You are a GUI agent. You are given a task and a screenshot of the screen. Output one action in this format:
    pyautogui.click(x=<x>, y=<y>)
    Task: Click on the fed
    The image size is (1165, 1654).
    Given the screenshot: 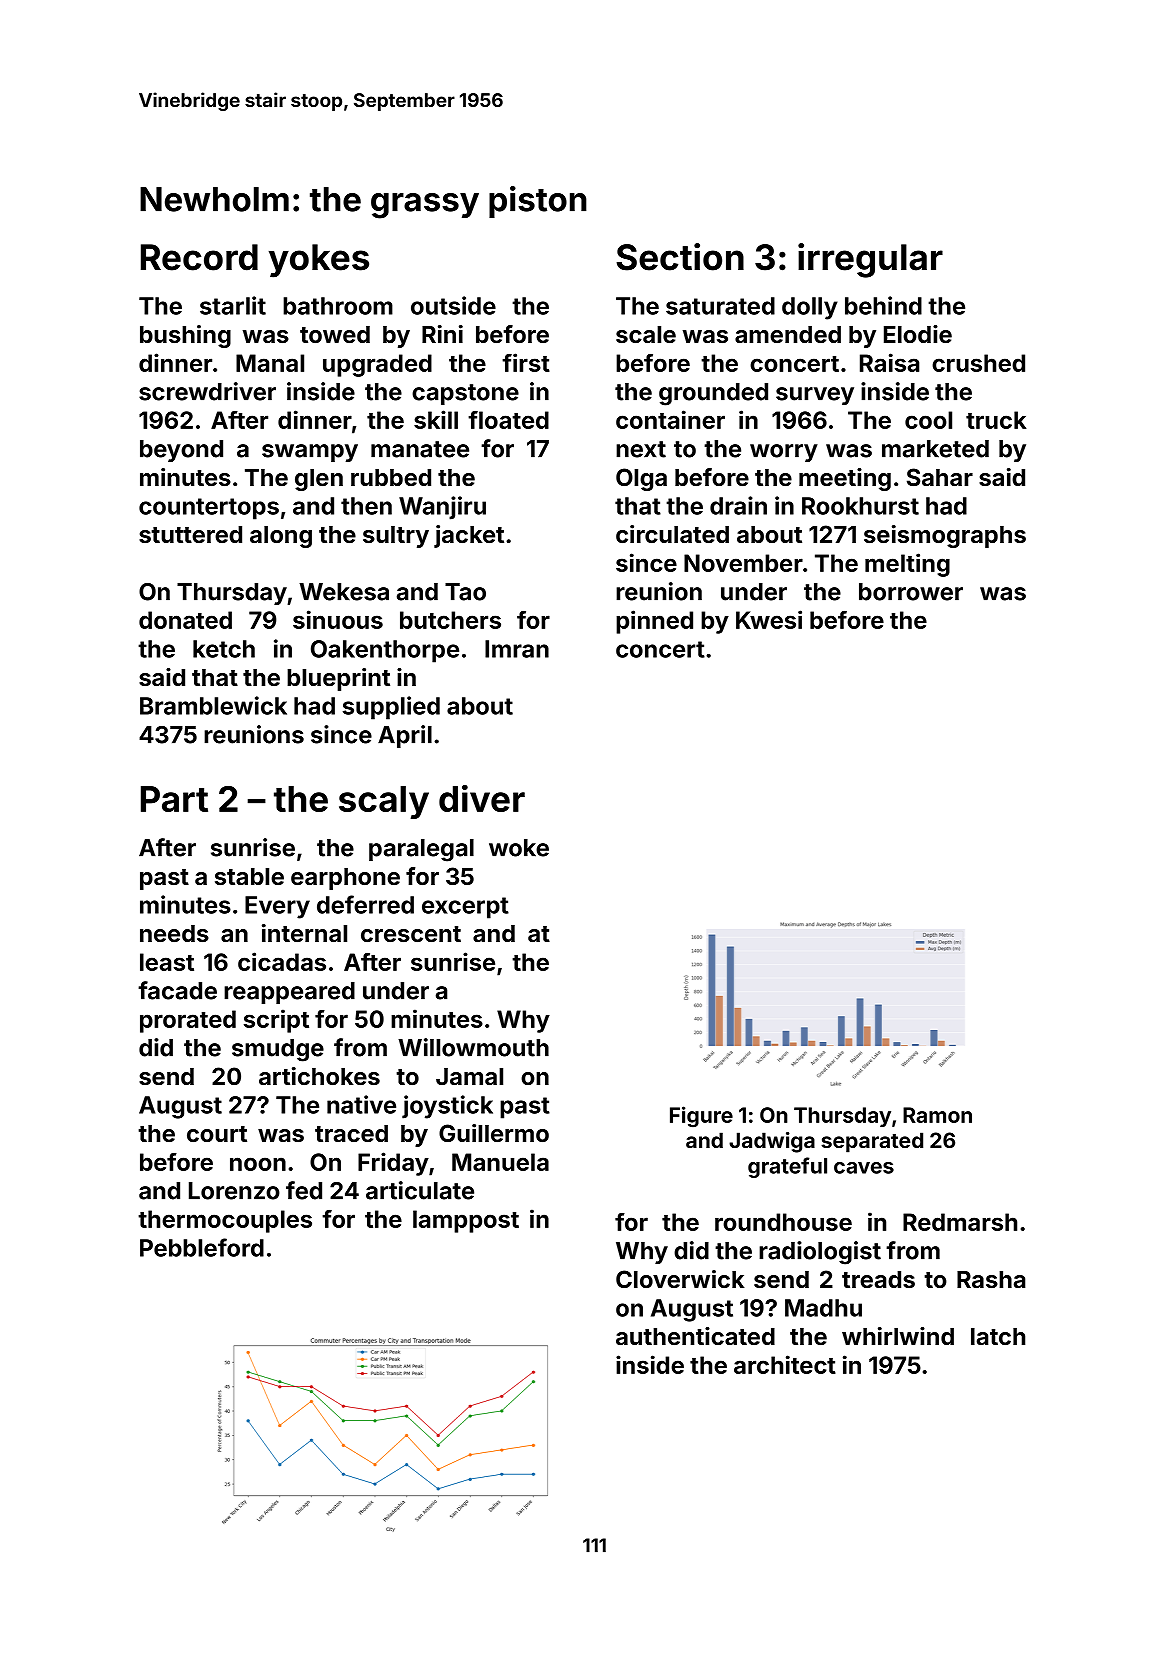 What is the action you would take?
    pyautogui.click(x=304, y=1190)
